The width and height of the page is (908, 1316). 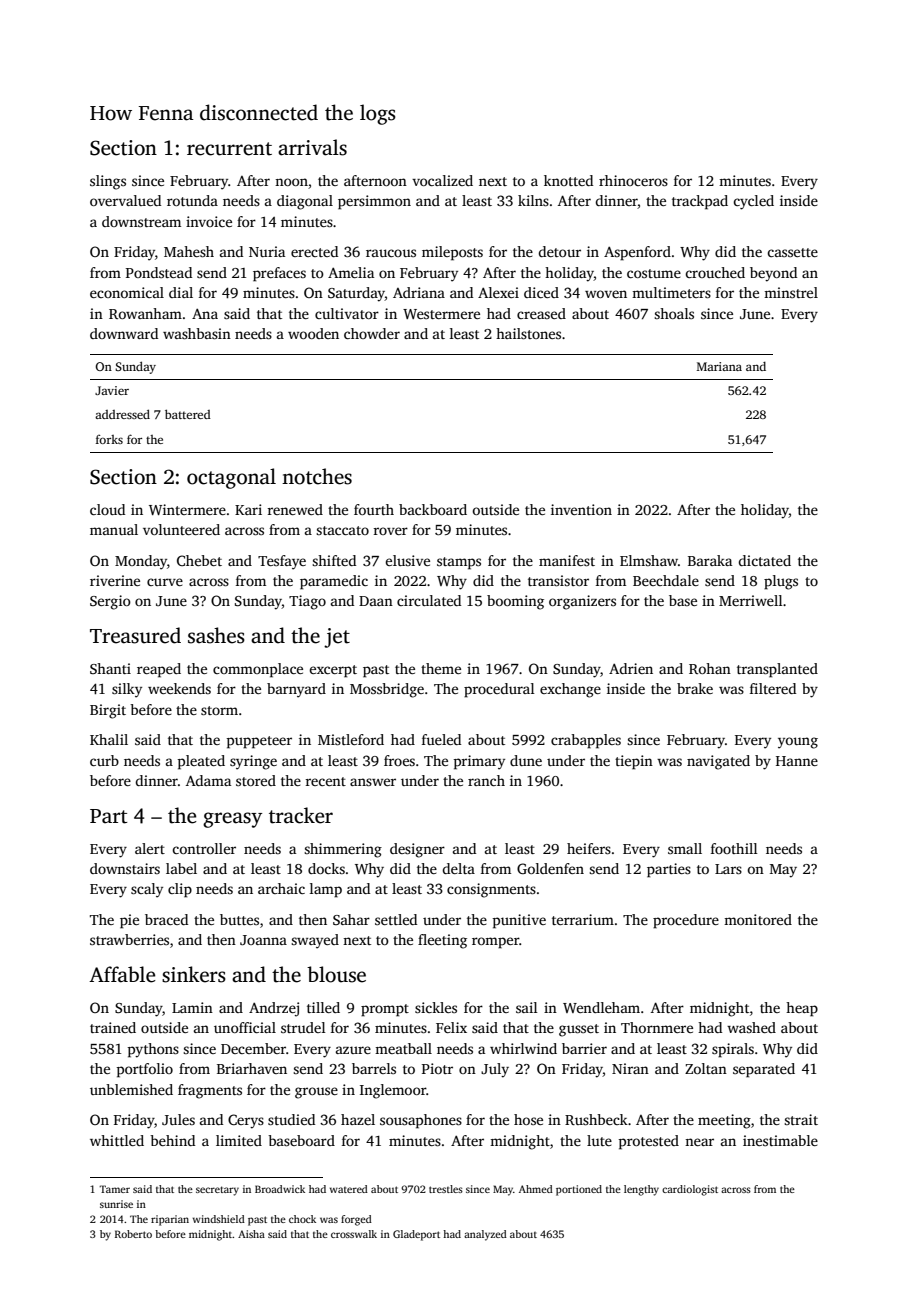 What do you see at coordinates (558, 580) in the page?
I see `transistor` at bounding box center [558, 580].
